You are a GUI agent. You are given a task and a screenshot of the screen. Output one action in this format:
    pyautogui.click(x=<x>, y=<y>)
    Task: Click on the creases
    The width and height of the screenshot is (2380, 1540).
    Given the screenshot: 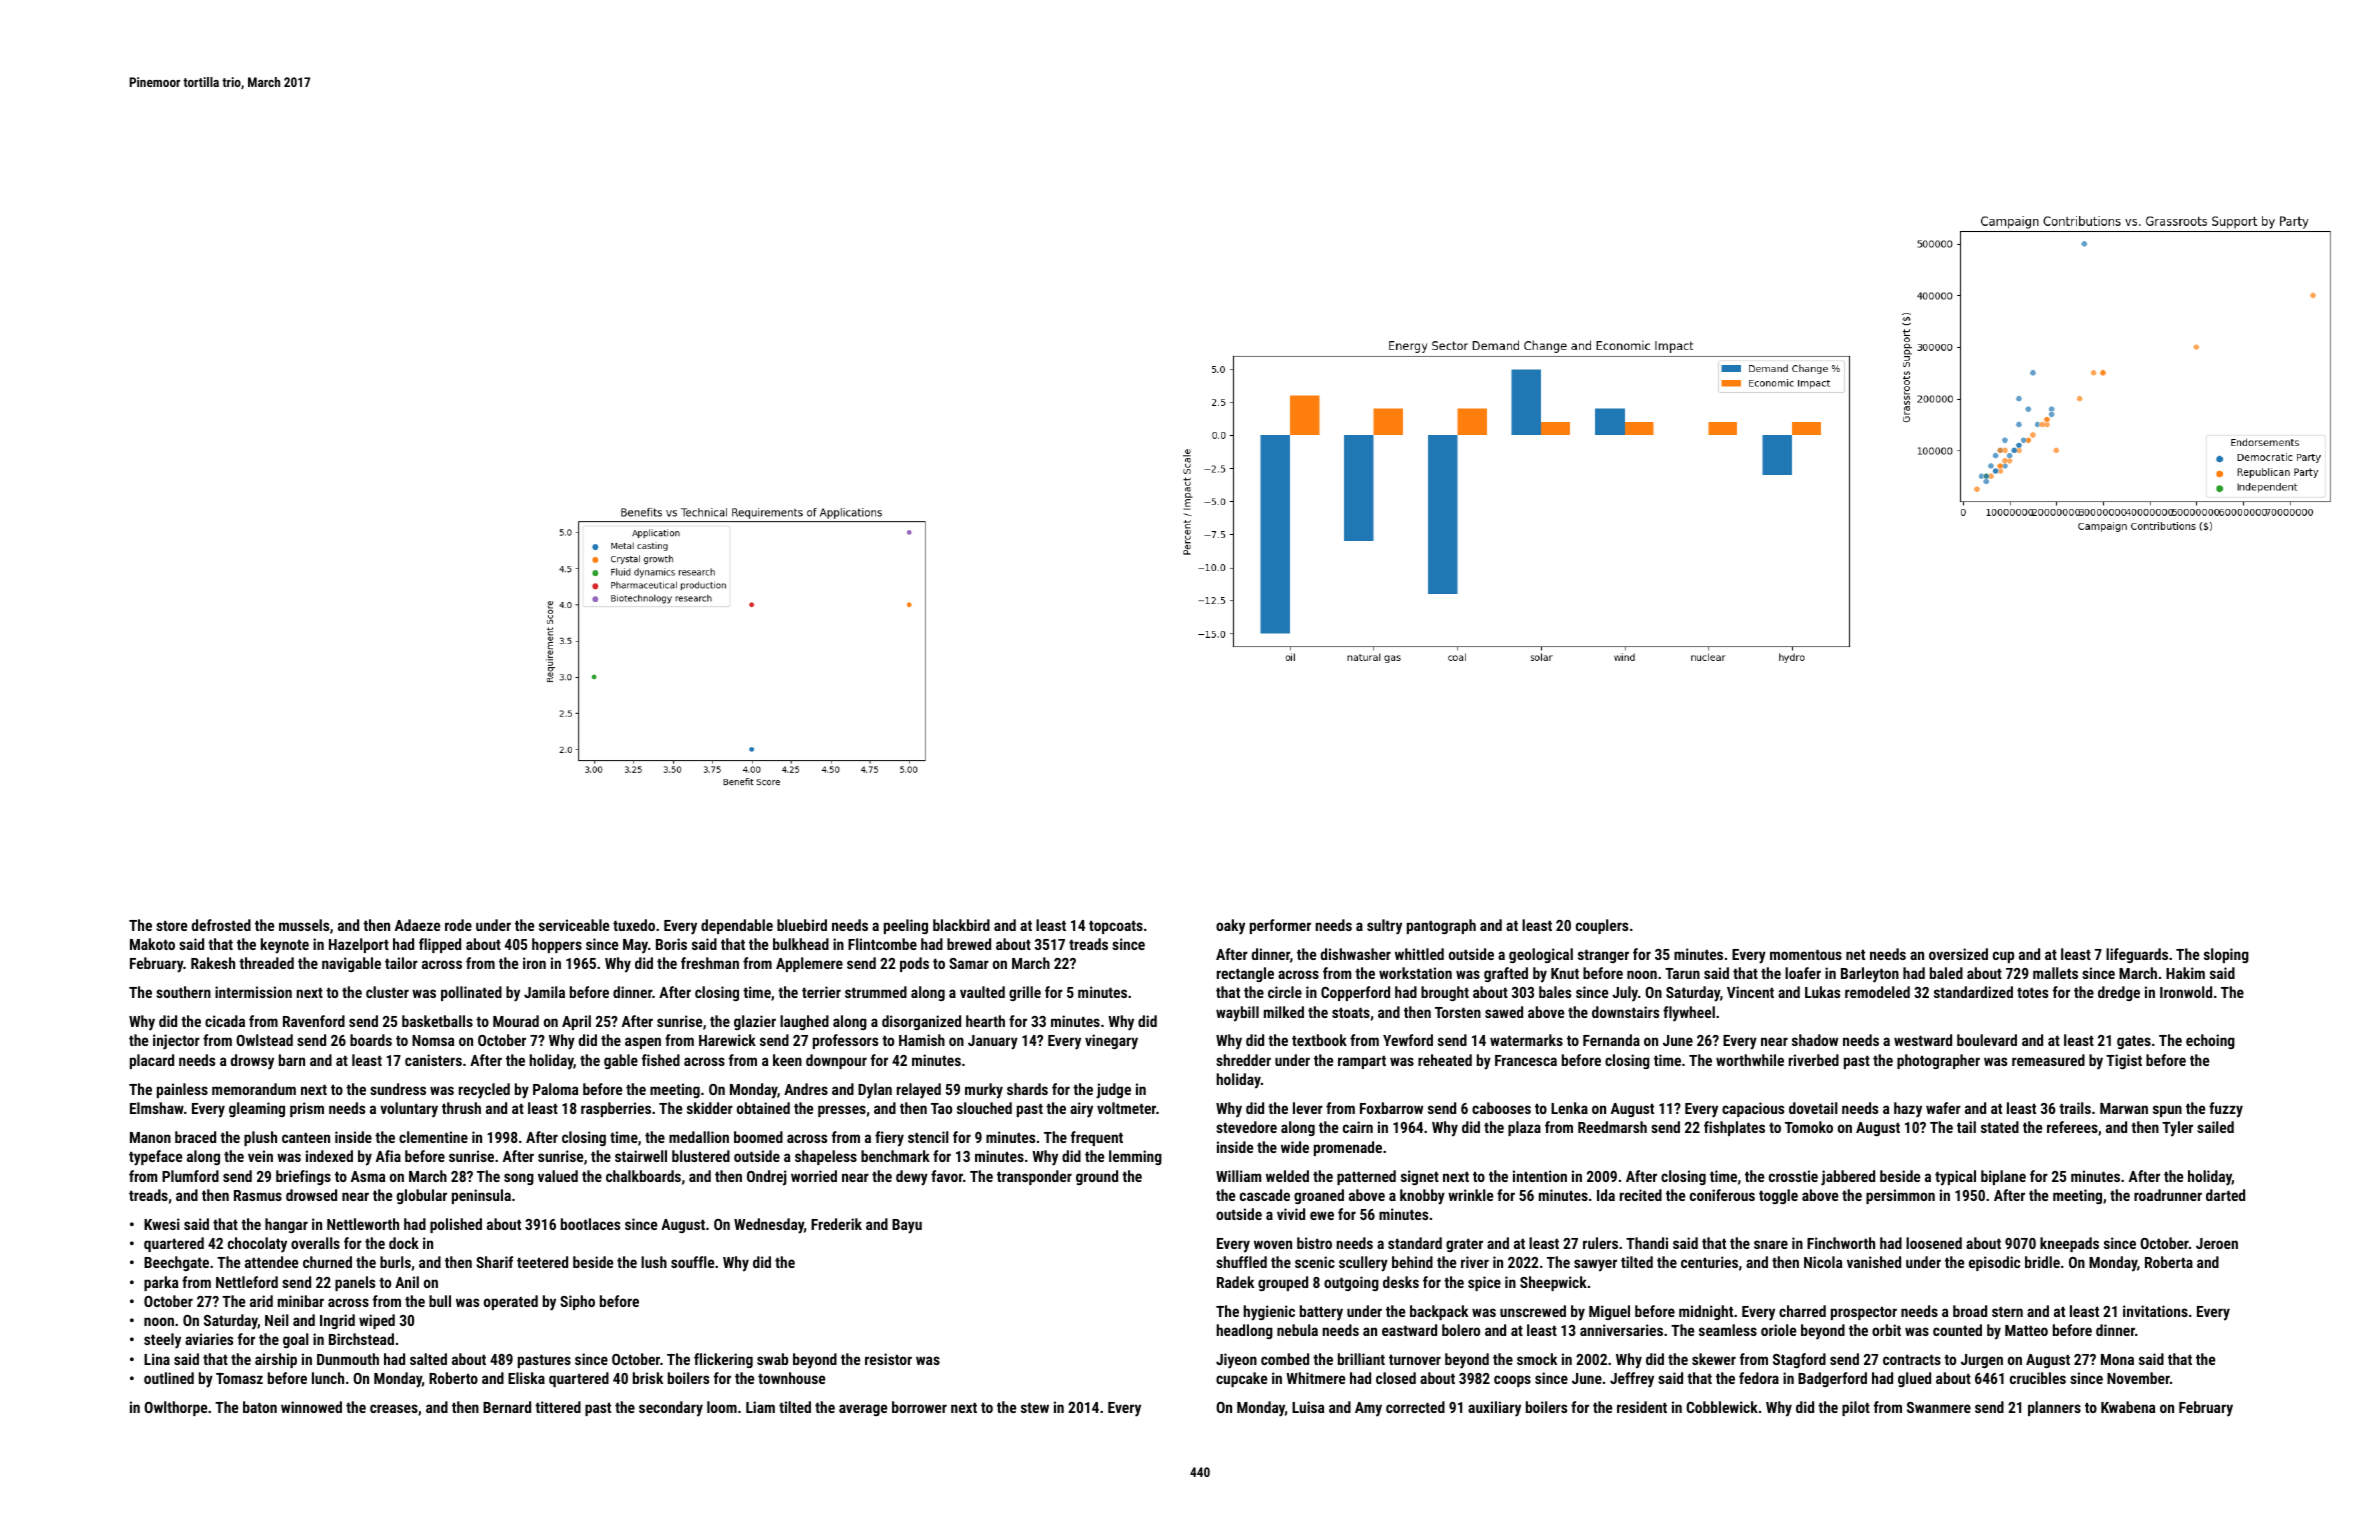 What is the action you would take?
    pyautogui.click(x=394, y=1408)
